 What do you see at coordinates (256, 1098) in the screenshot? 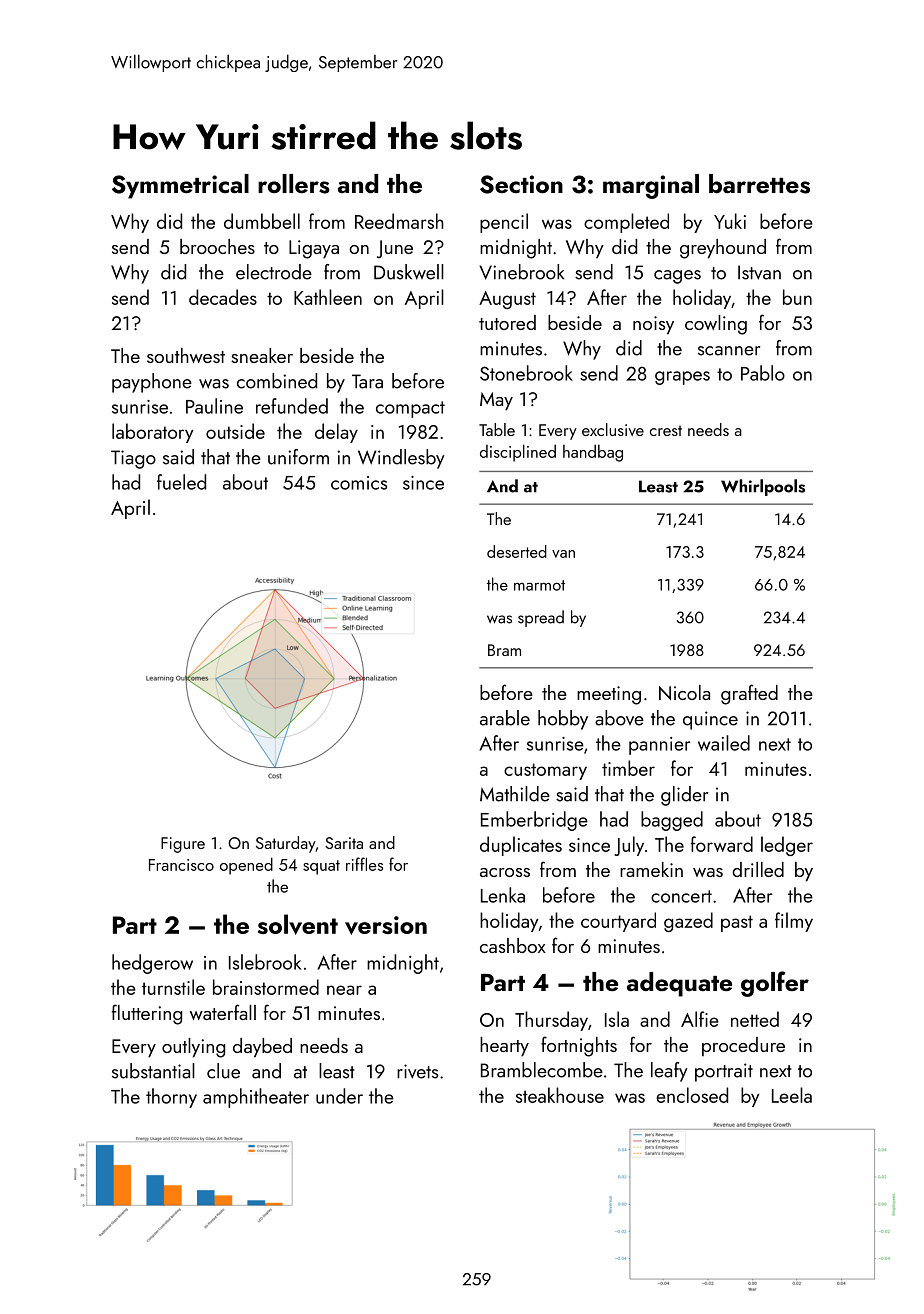
I see `amphitheater` at bounding box center [256, 1098].
